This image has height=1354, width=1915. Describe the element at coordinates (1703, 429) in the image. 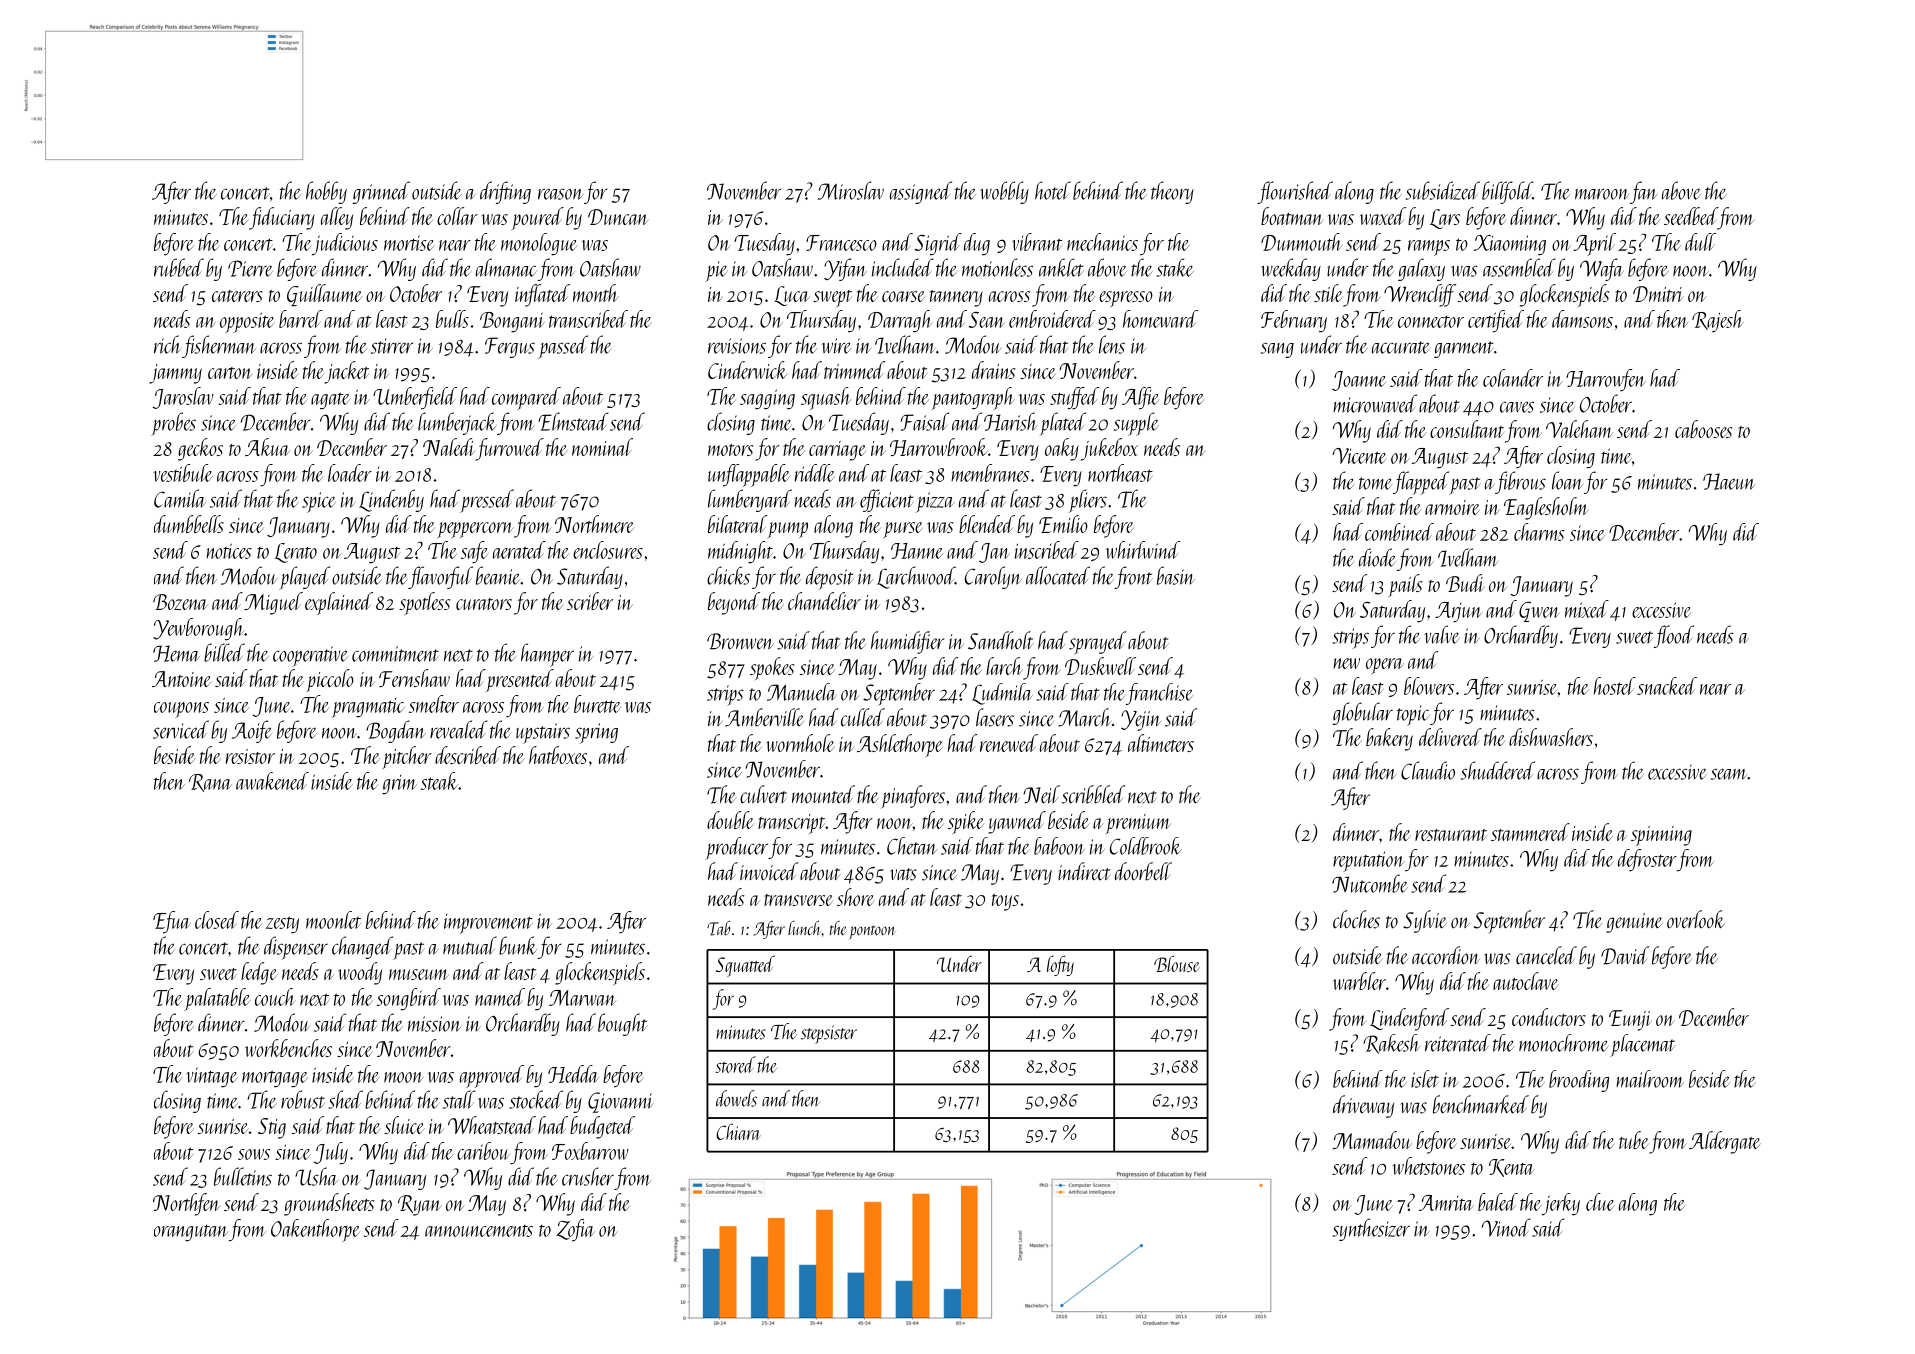

I see `cabooses` at that location.
